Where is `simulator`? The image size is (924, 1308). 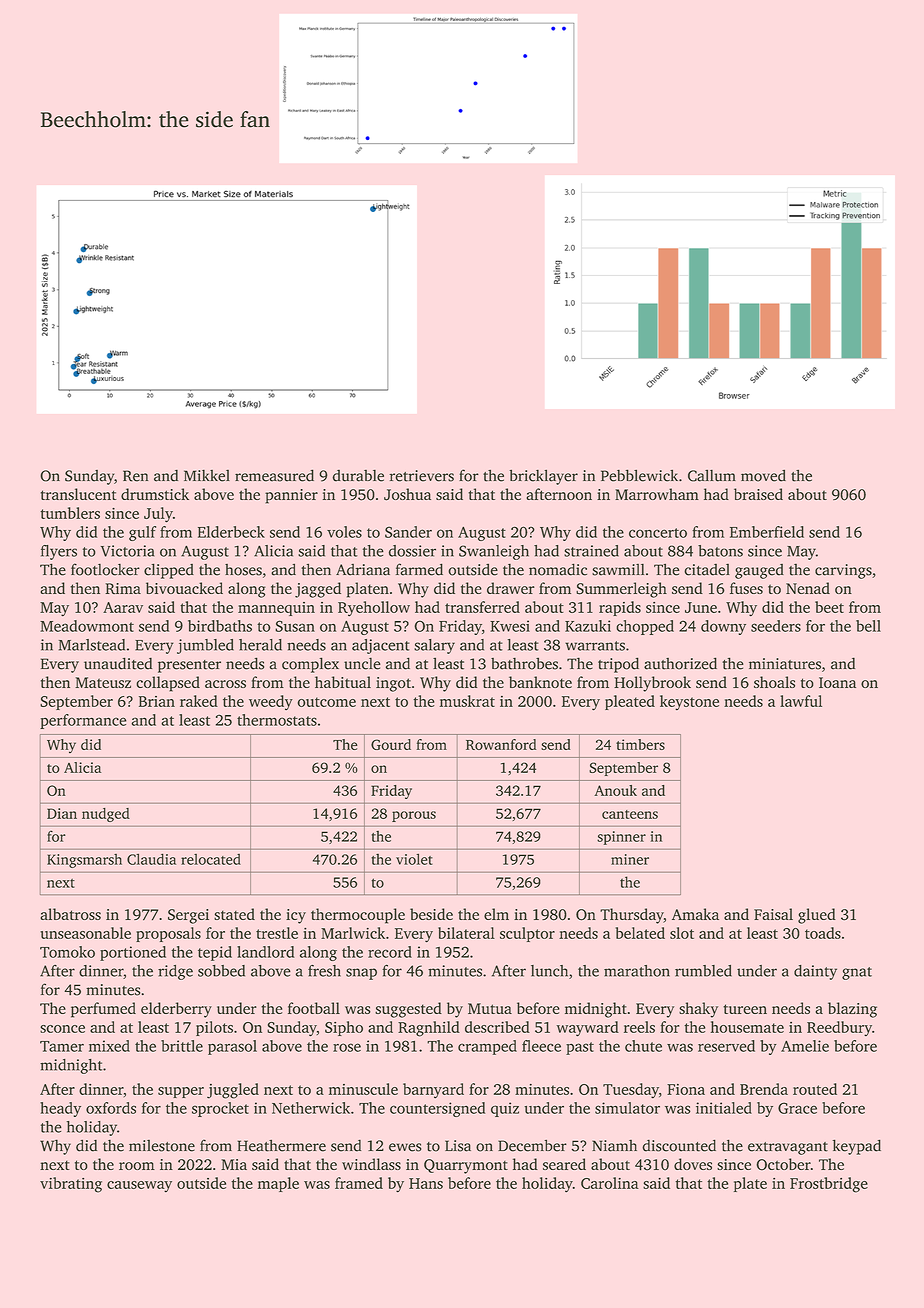 simulator is located at coordinates (627, 1108).
